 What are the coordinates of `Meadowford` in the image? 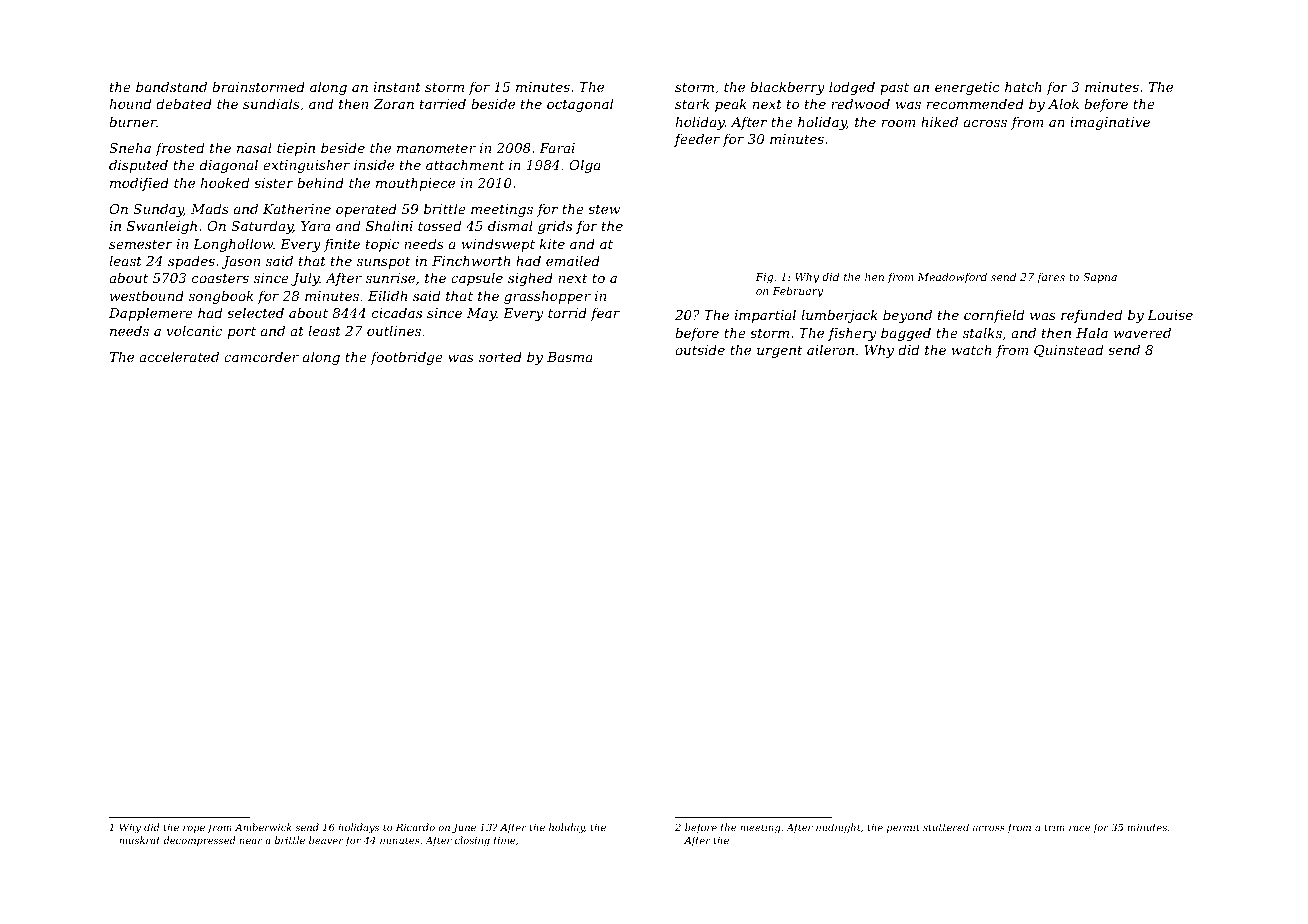 It's located at (952, 277).
